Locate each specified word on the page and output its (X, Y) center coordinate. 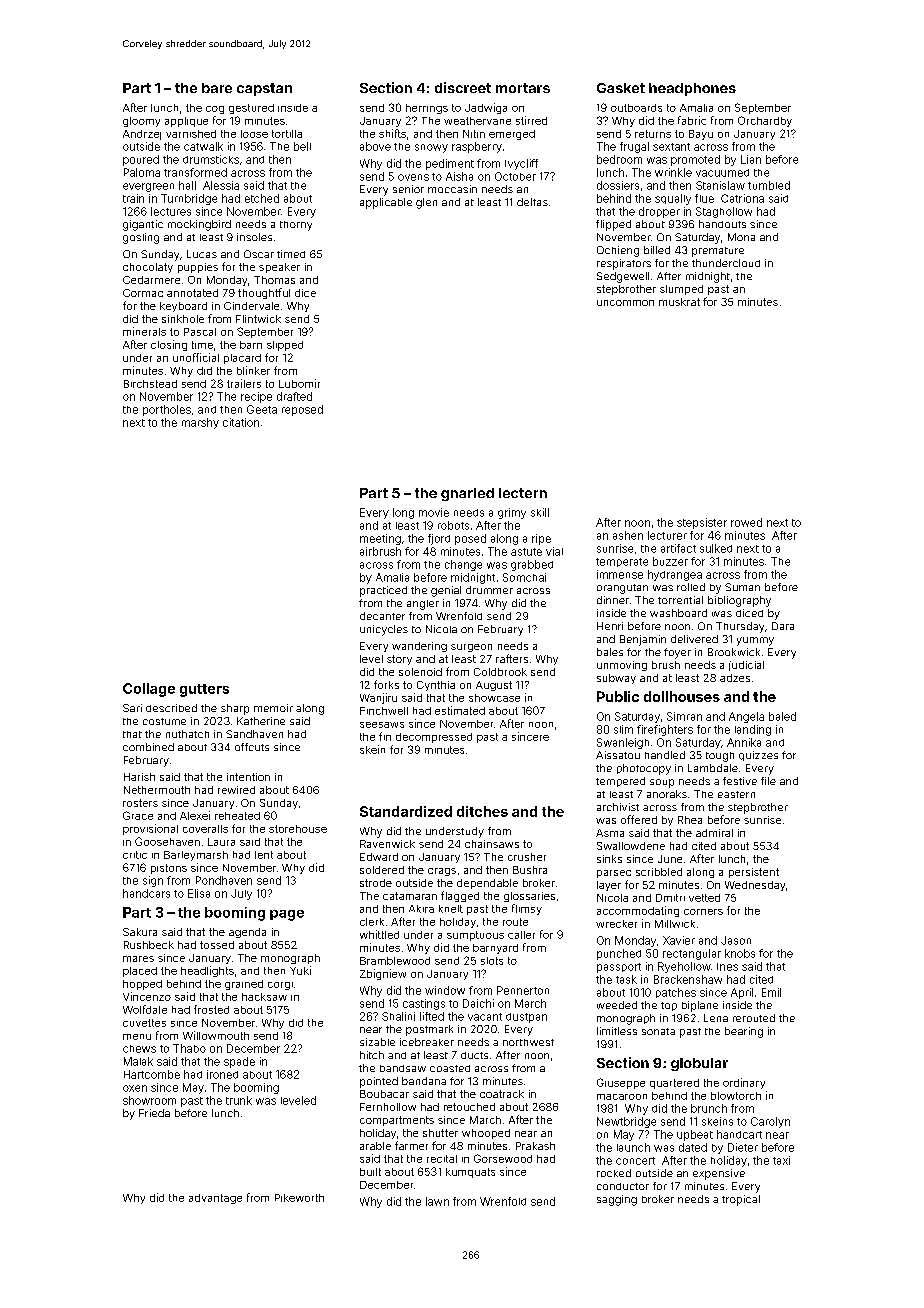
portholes (167, 410)
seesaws (382, 725)
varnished (191, 134)
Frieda (154, 1113)
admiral (714, 833)
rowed (746, 522)
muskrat (679, 302)
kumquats (470, 1173)
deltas (532, 202)
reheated (237, 816)
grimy (512, 513)
